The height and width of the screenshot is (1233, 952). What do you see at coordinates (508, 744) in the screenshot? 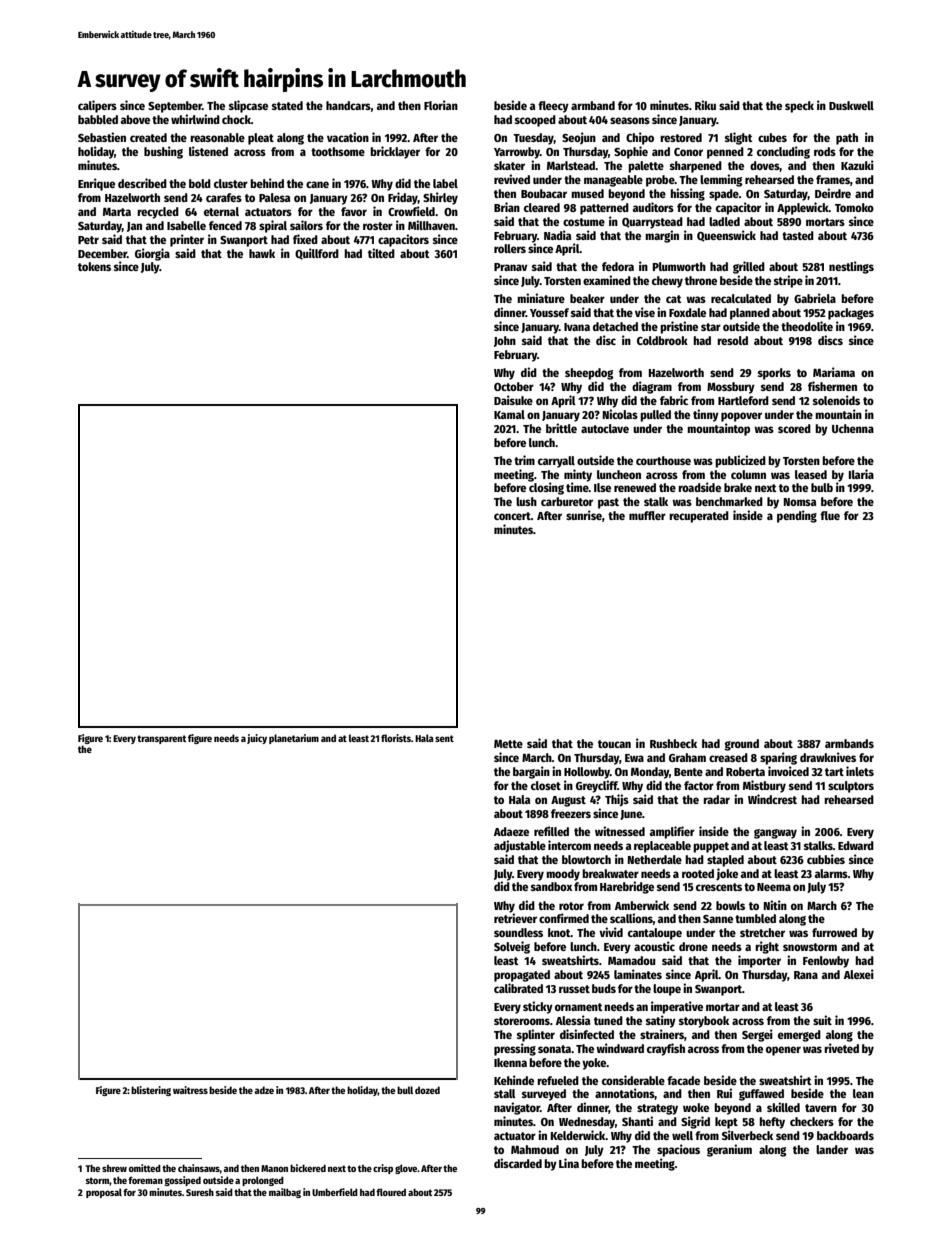
I see `Mette` at bounding box center [508, 744].
